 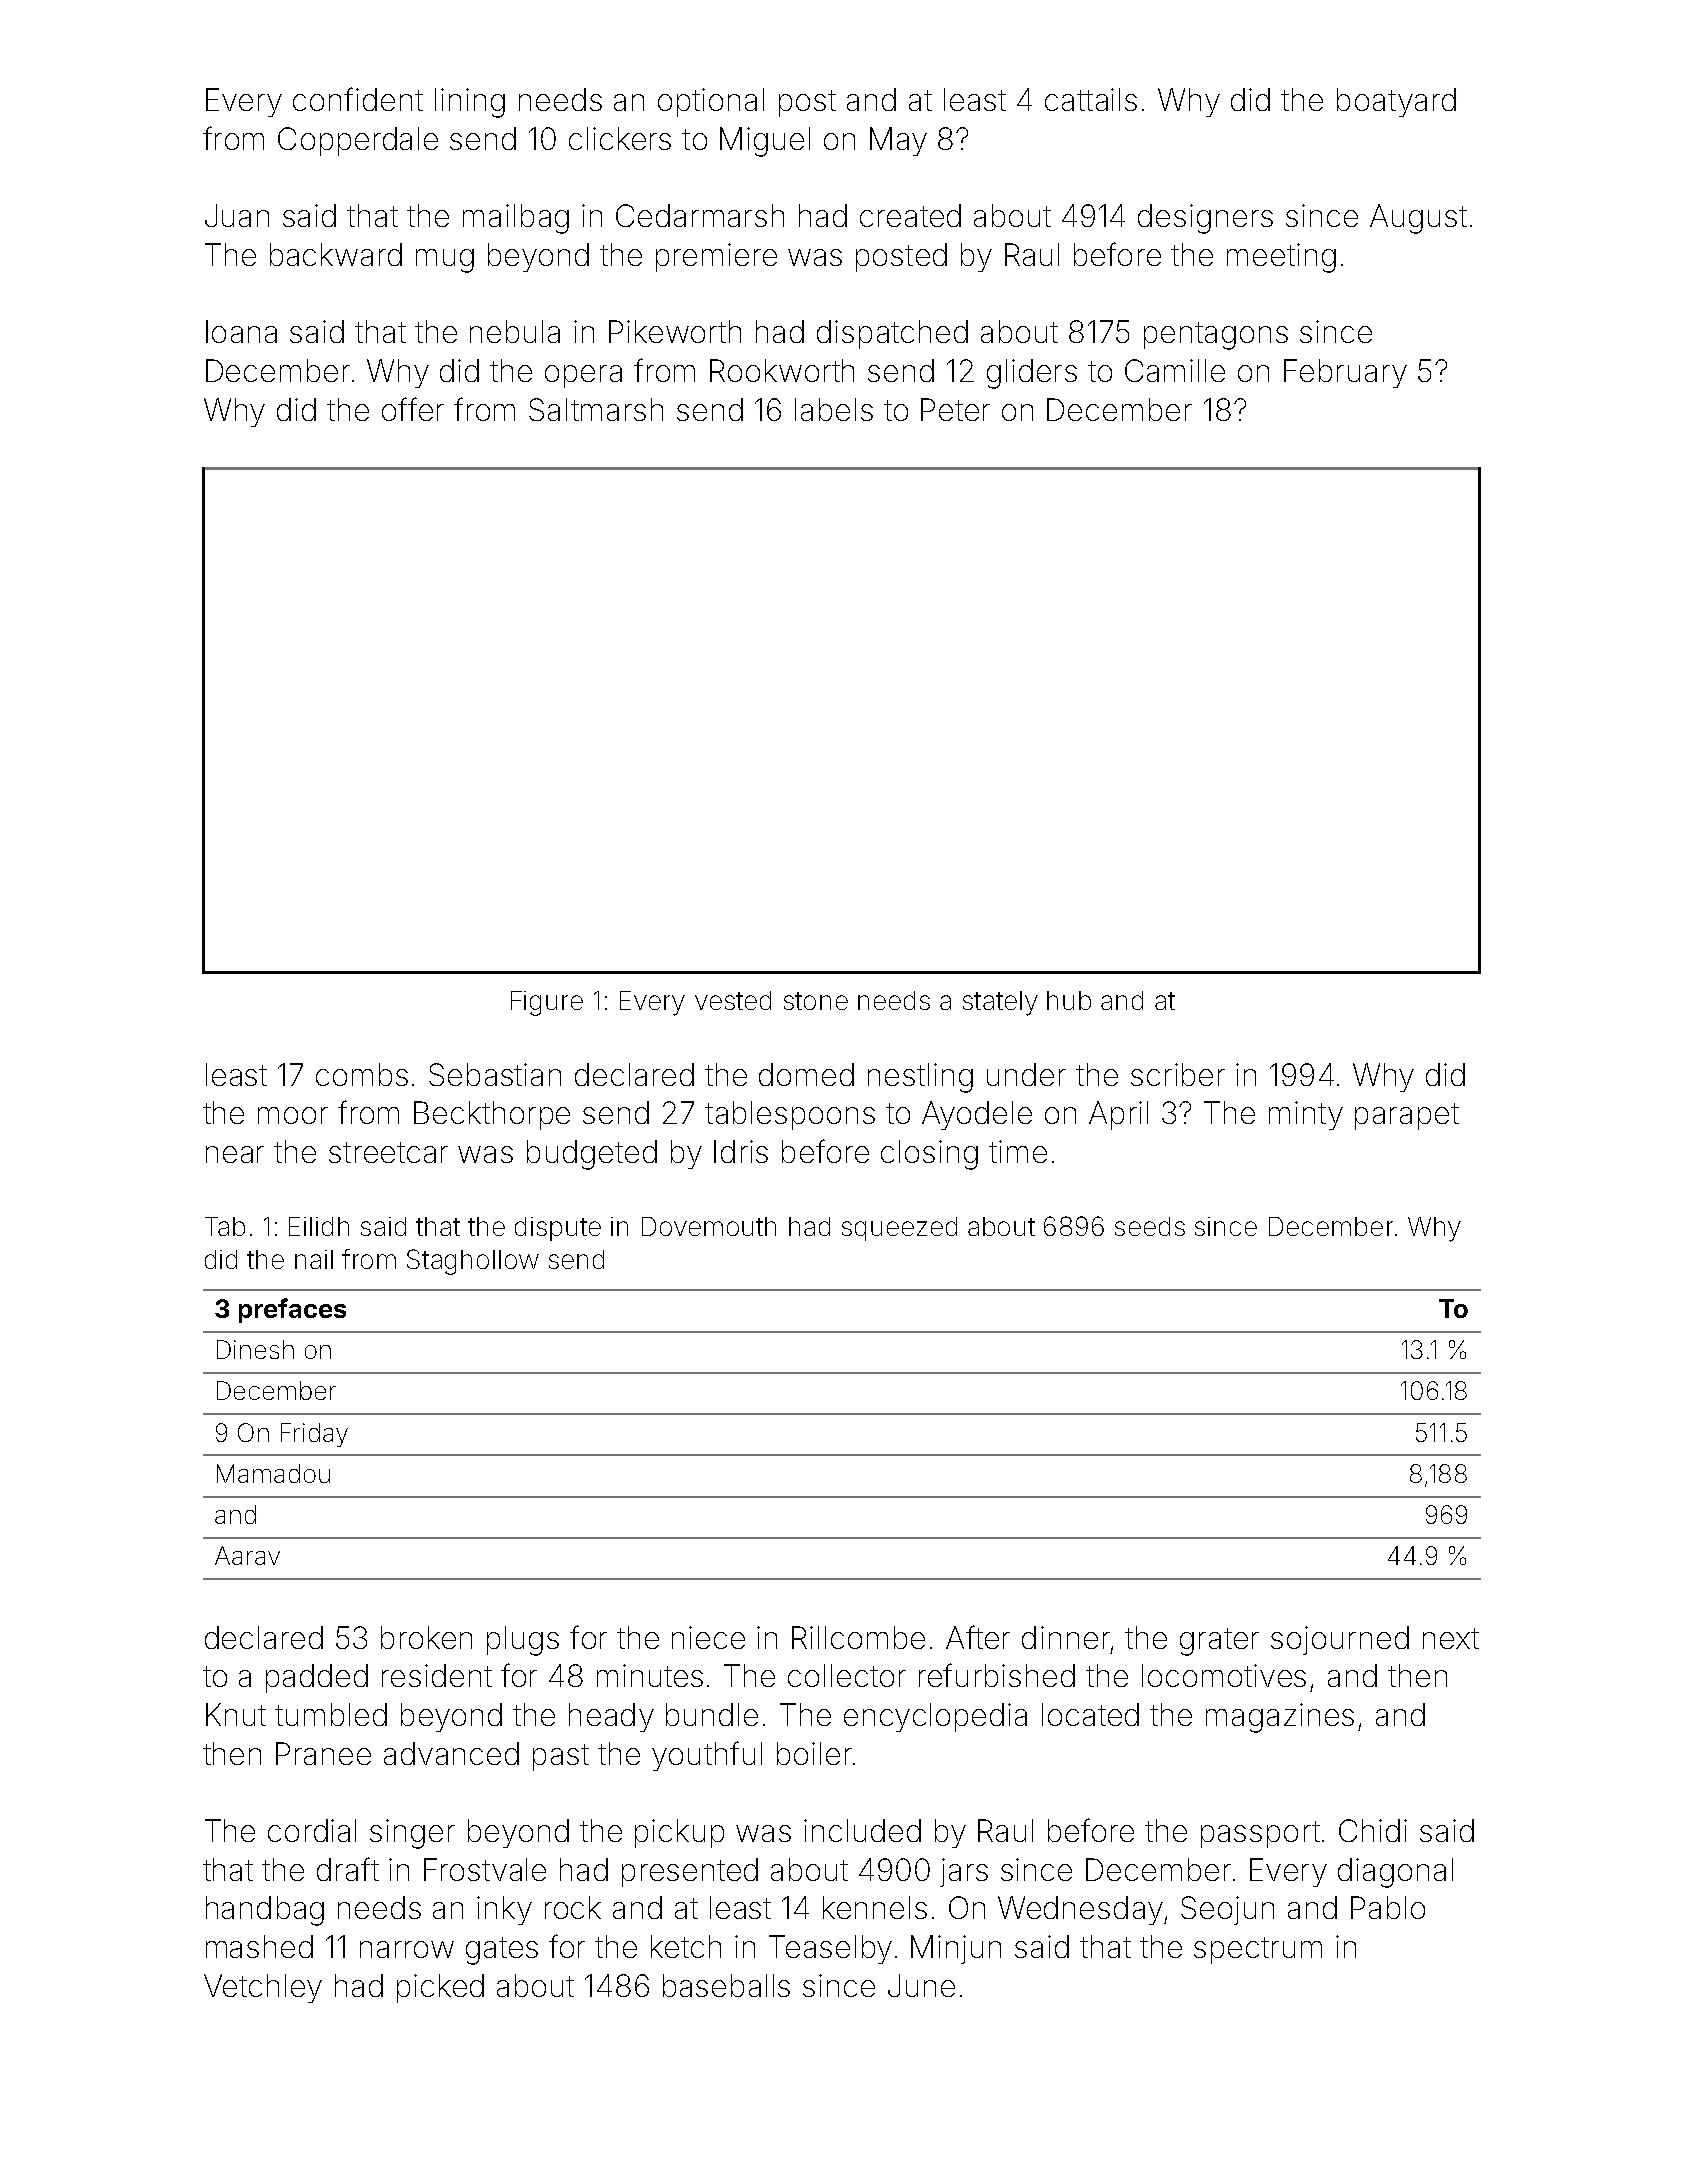 I want to click on hub, so click(x=1069, y=1000).
